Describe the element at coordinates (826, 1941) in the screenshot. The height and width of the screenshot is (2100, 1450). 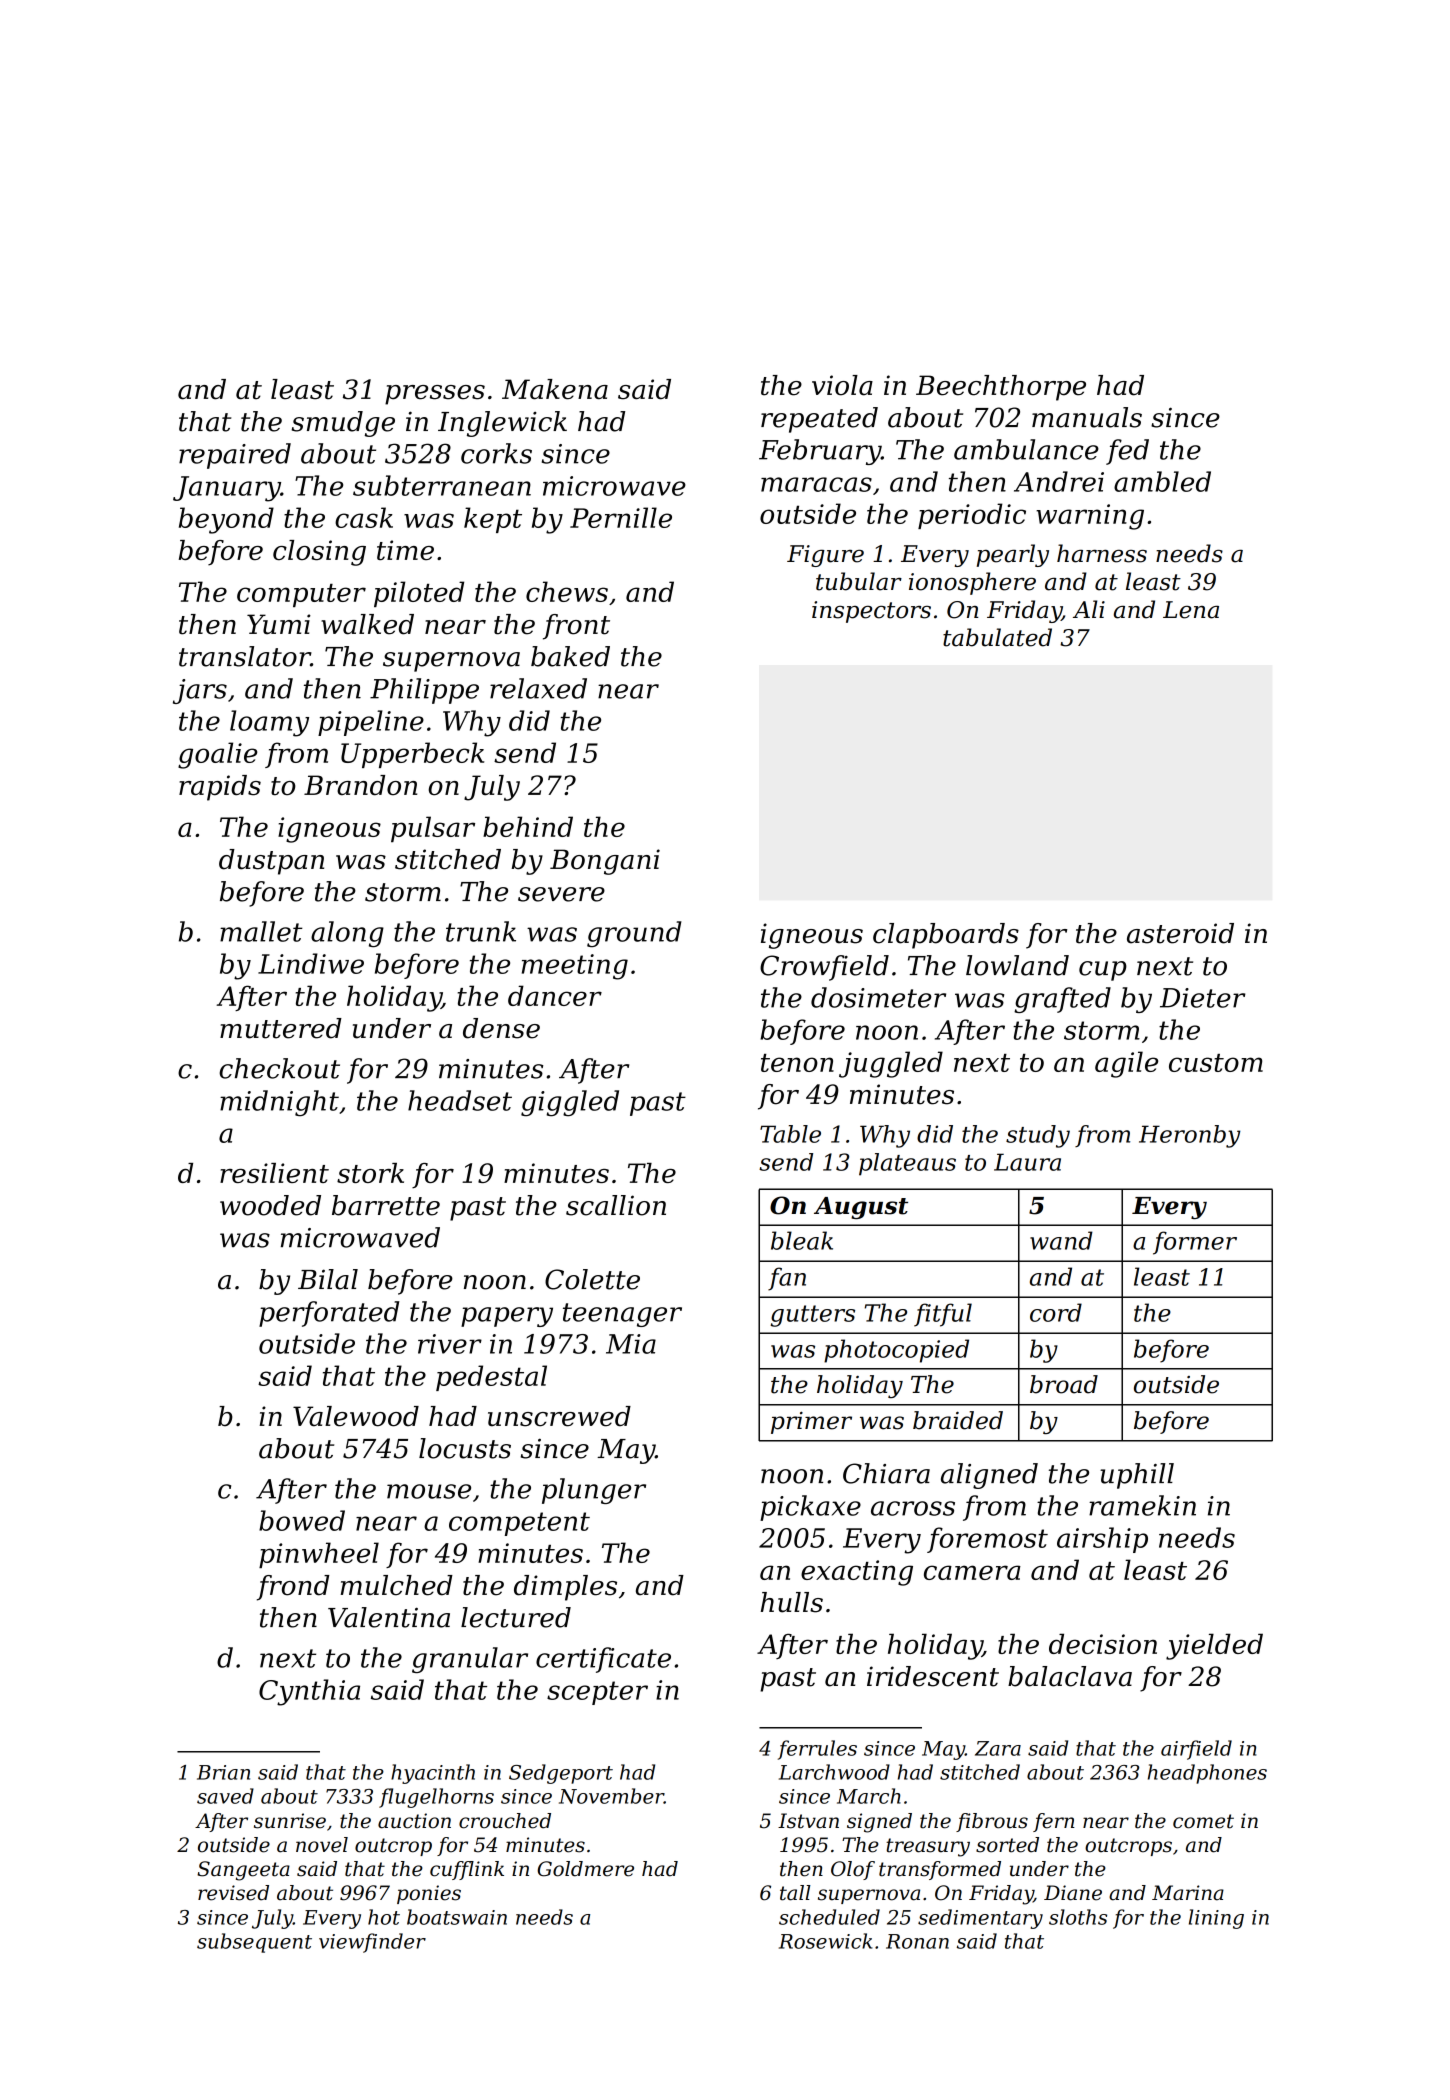
I see `Rosewick` at that location.
